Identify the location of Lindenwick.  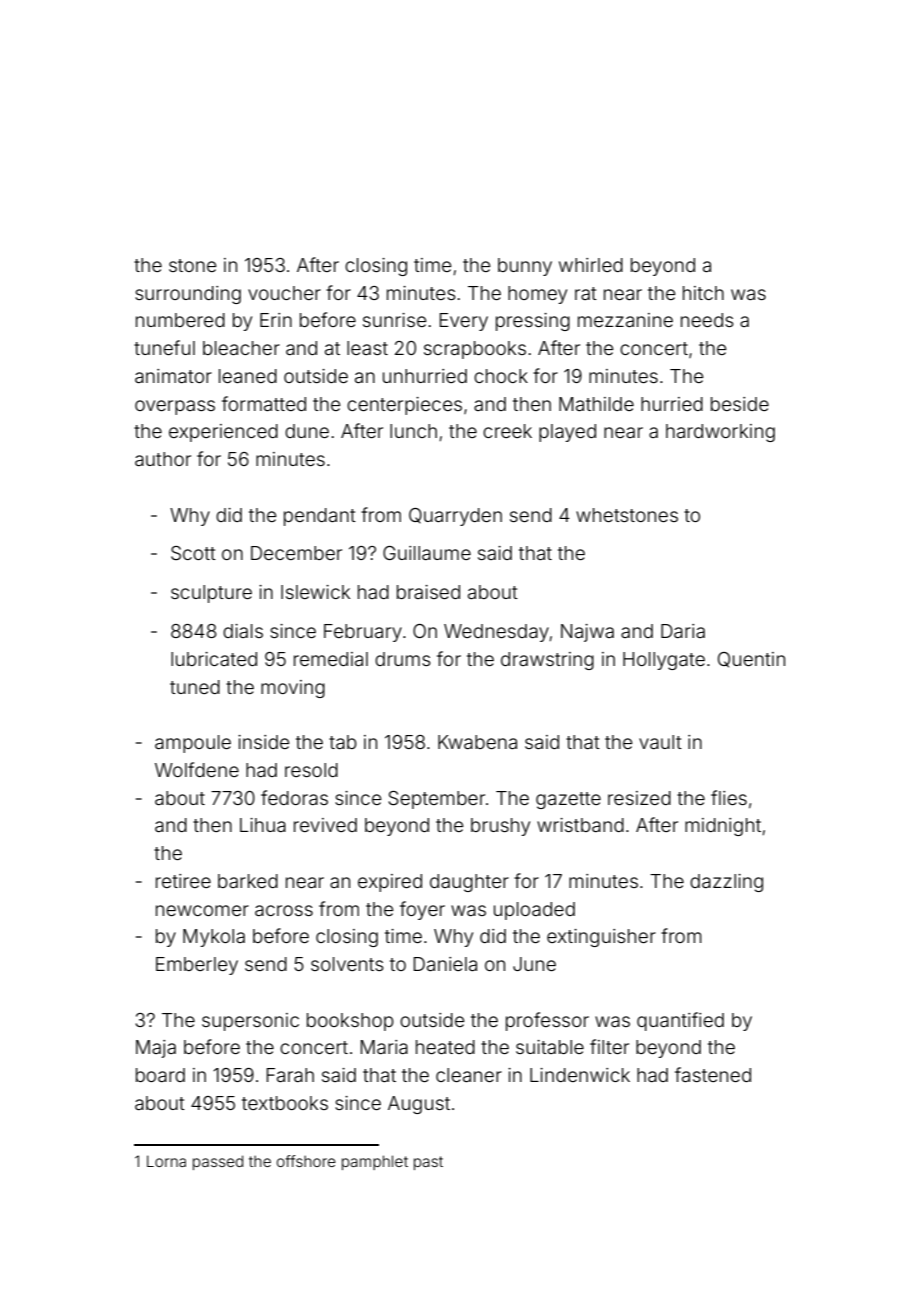
(580, 1075).
